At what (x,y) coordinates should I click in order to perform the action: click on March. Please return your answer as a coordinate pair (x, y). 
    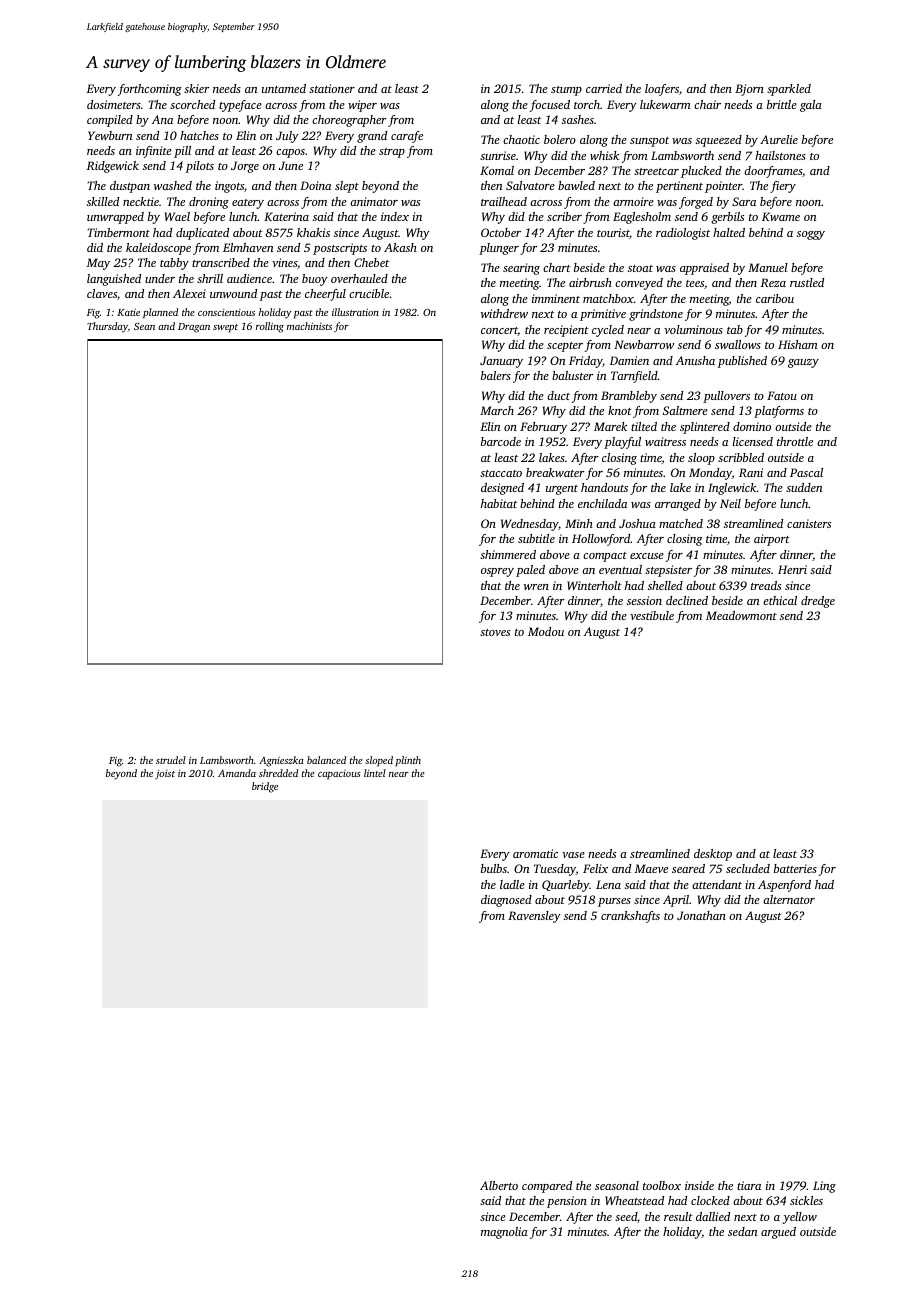
    Looking at the image, I should click on (497, 410).
